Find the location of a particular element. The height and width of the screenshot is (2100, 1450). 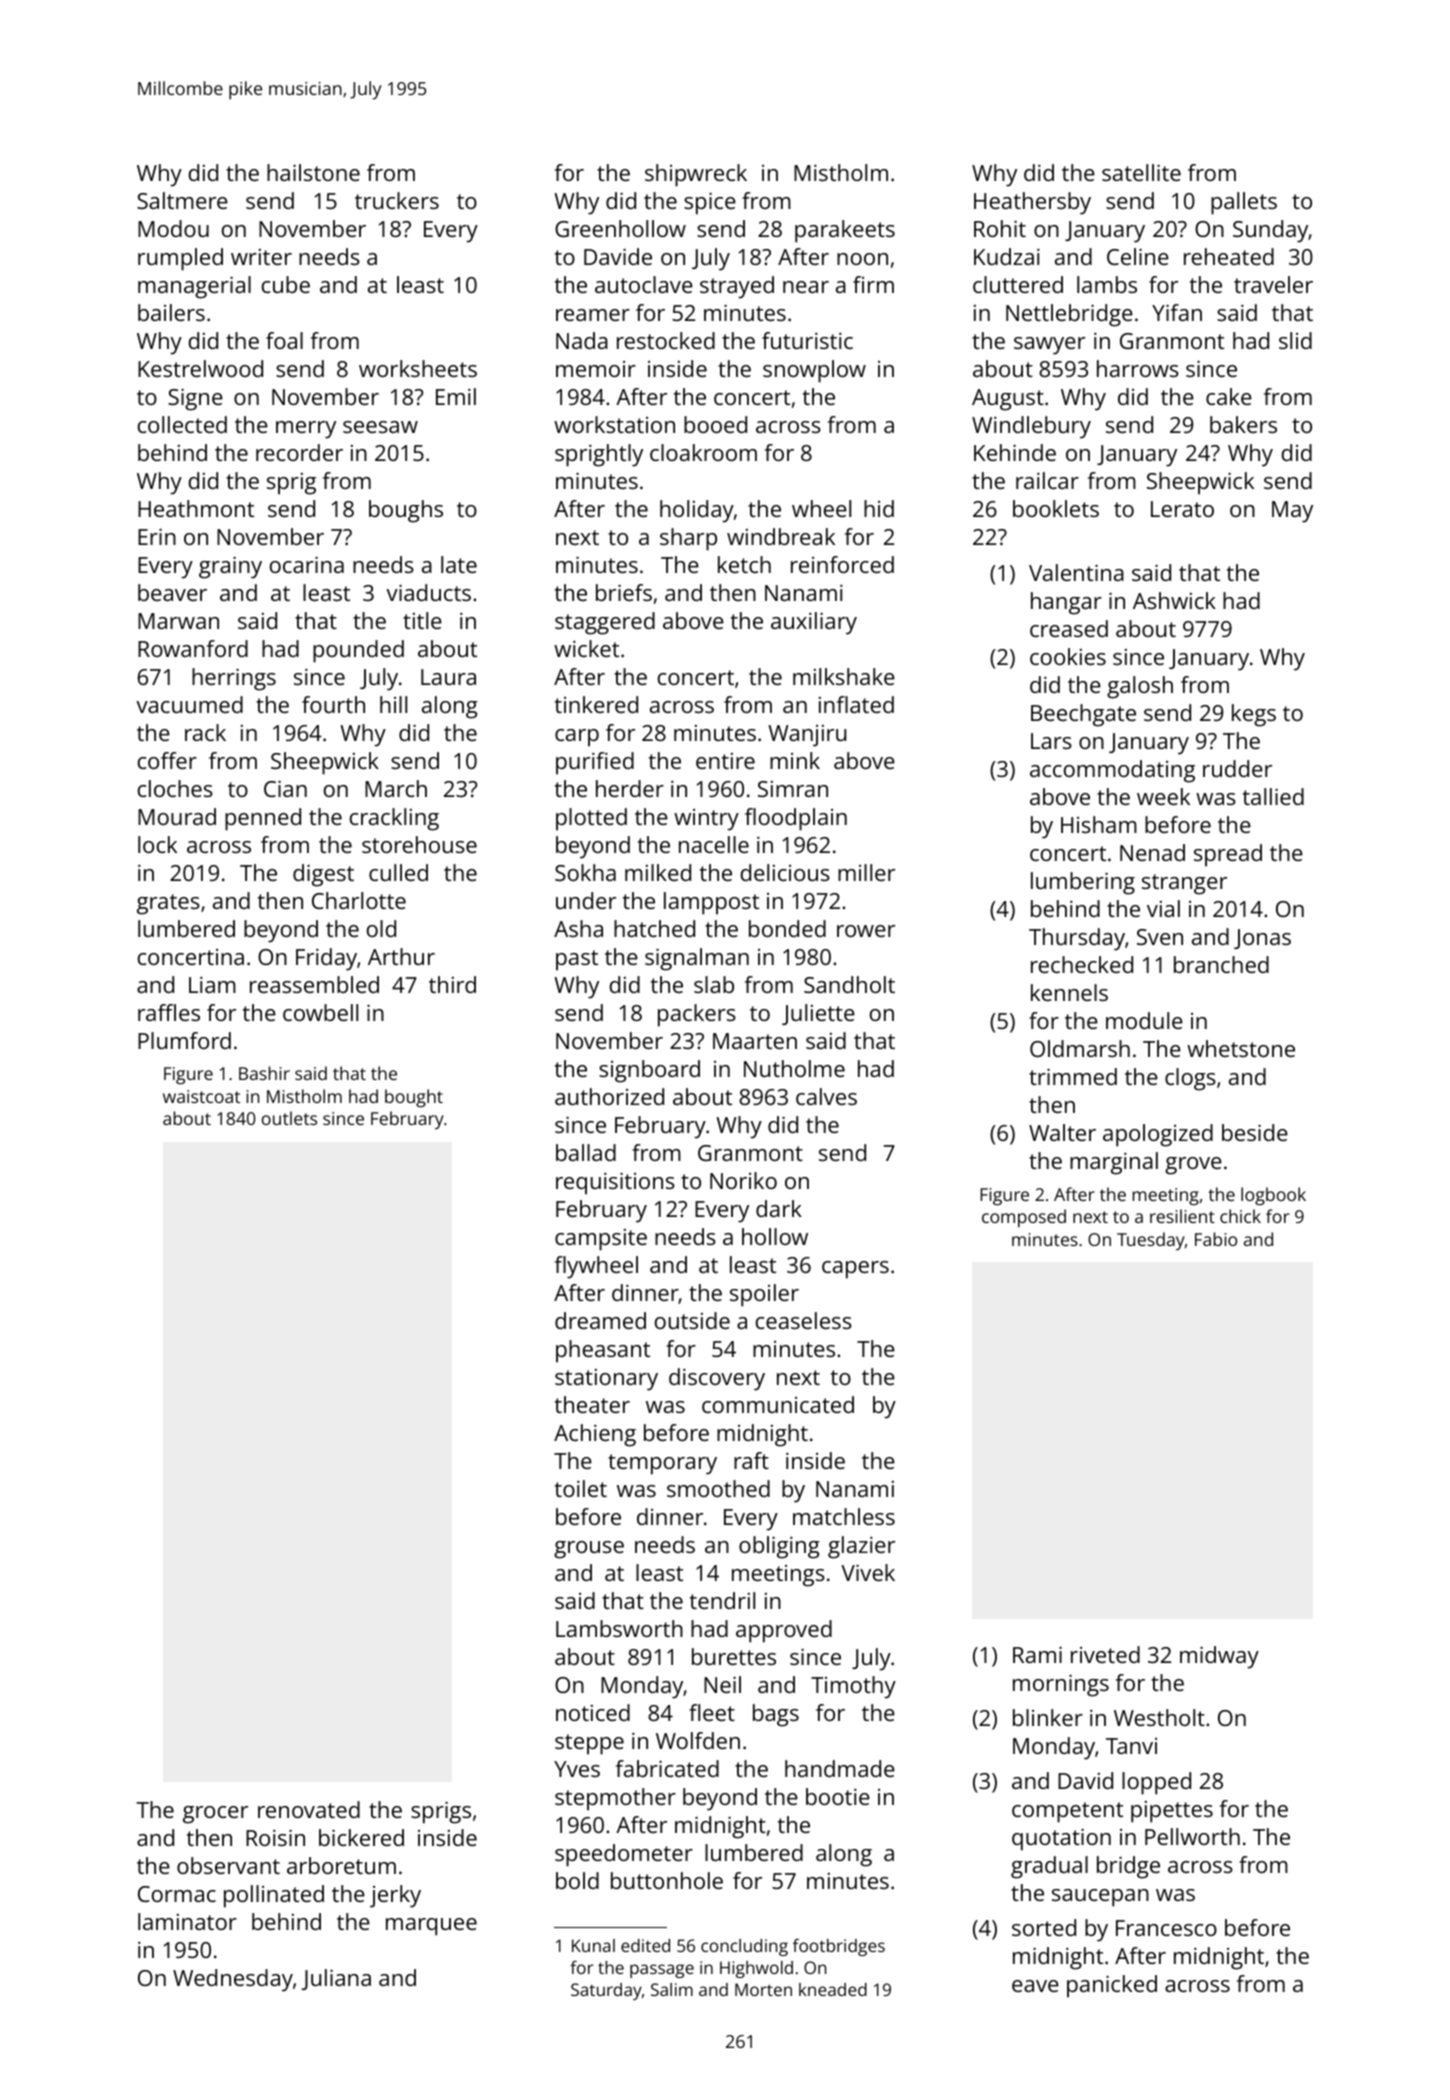

observant is located at coordinates (228, 1865).
